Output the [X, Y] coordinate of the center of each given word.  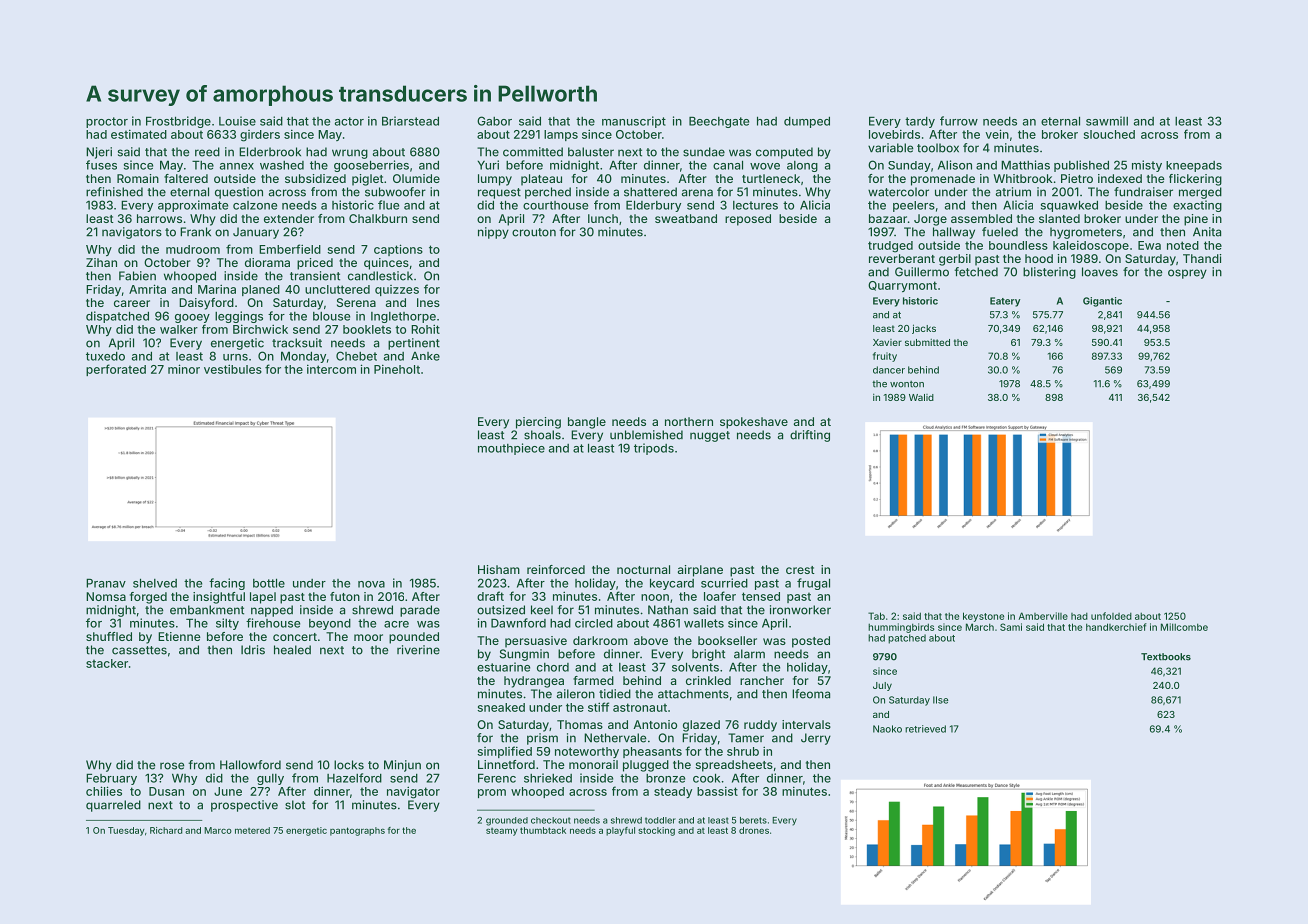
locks [349, 765]
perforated [116, 370]
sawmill [1107, 121]
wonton [907, 384]
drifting [810, 436]
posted [811, 642]
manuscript [634, 122]
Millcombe [1184, 627]
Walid [921, 397]
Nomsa [106, 596]
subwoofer [395, 192]
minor [184, 369]
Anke [425, 356]
